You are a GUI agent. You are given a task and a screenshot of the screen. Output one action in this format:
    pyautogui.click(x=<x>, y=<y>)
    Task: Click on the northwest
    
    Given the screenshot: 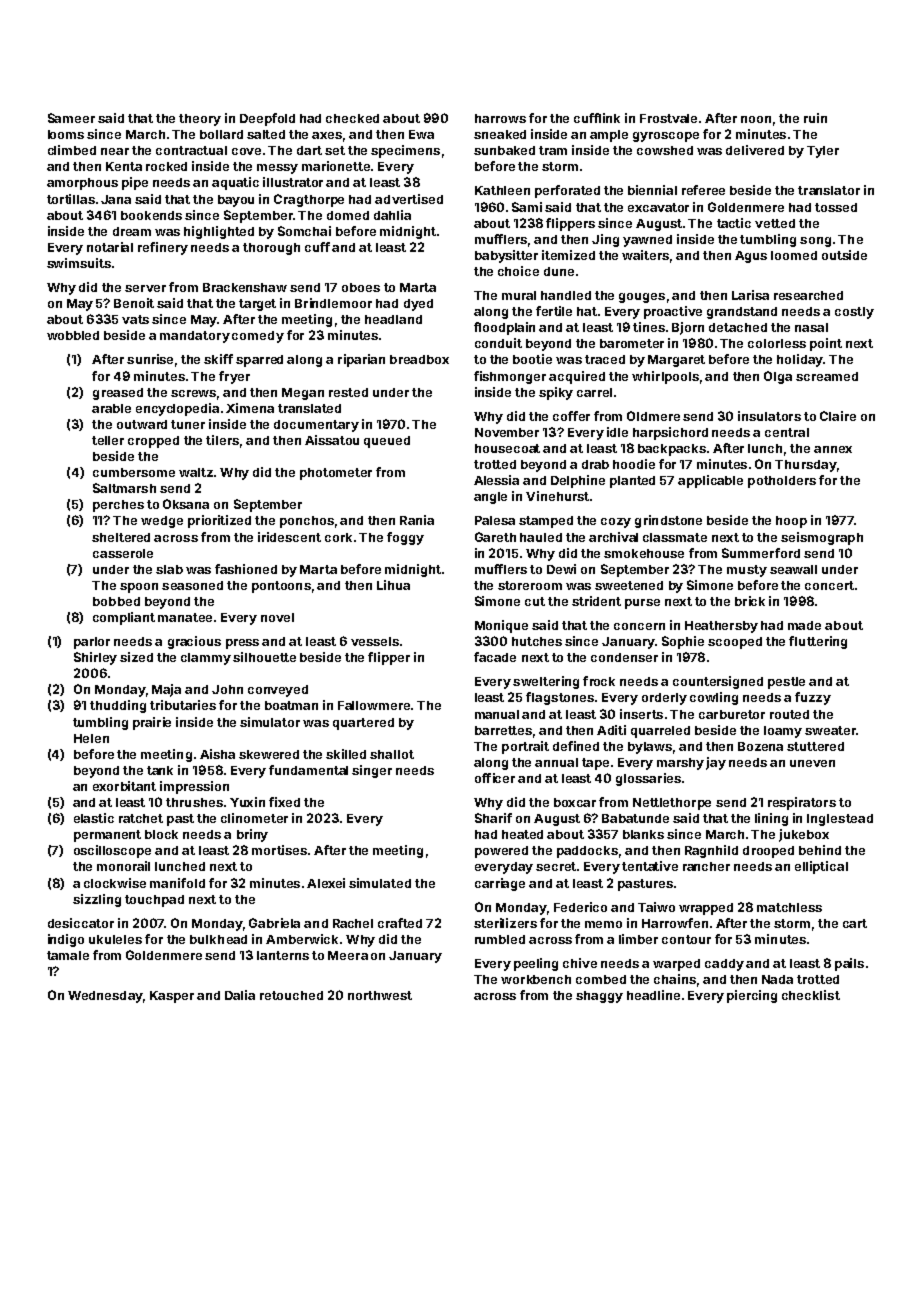 What is the action you would take?
    pyautogui.click(x=380, y=995)
